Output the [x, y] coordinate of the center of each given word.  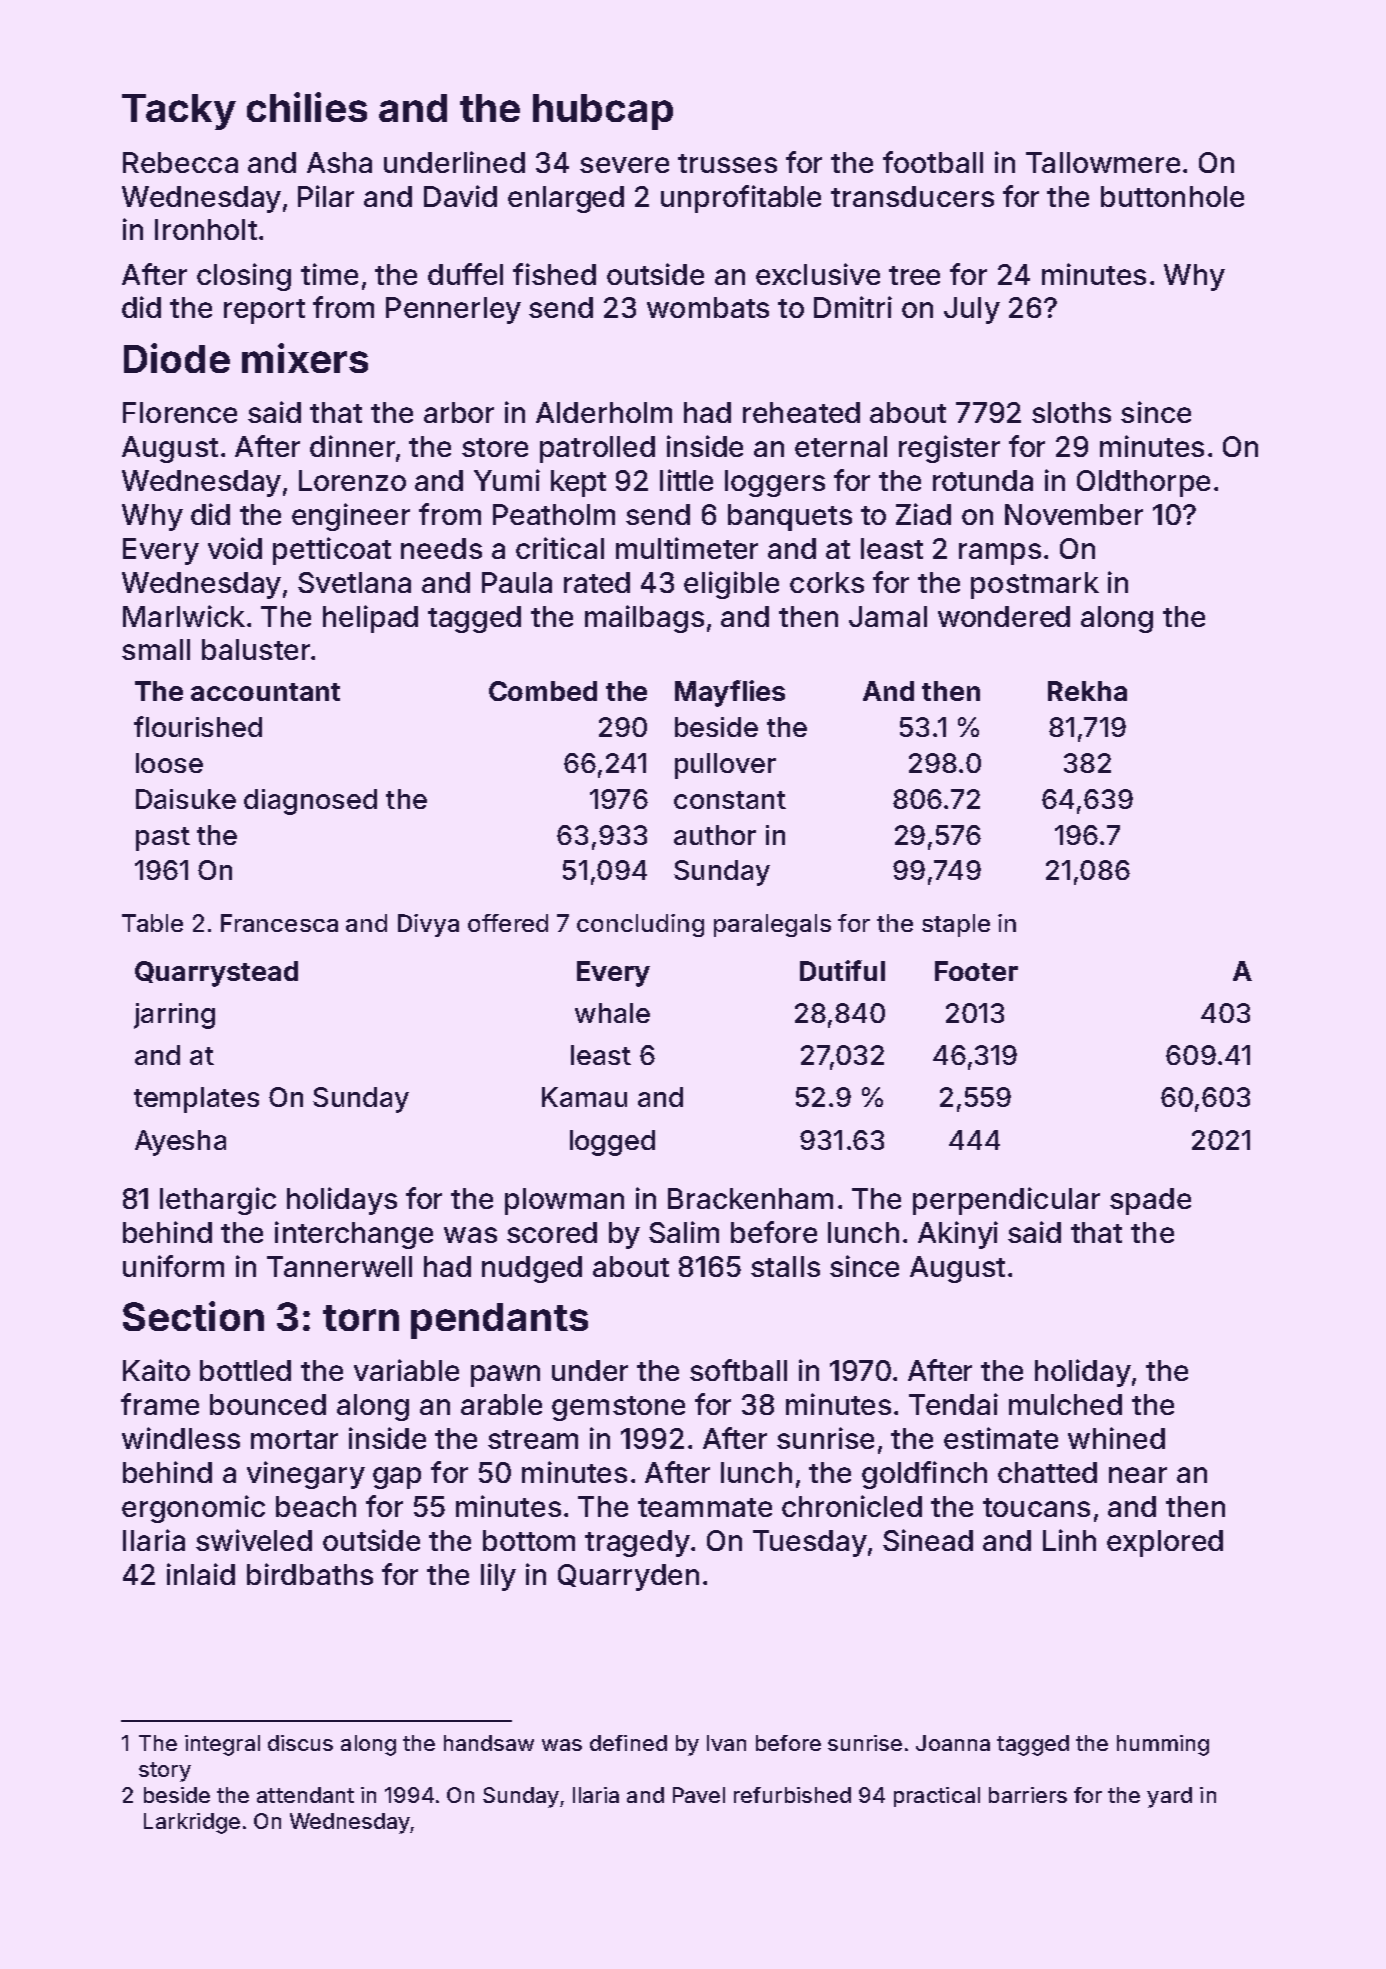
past [163, 839]
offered [508, 923]
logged [612, 1143]
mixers [305, 358]
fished [554, 274]
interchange [354, 1235]
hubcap [603, 112]
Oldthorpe [1143, 483]
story [165, 1772]
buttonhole [1172, 196]
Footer [976, 971]
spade [1150, 1201]
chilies [307, 107]
